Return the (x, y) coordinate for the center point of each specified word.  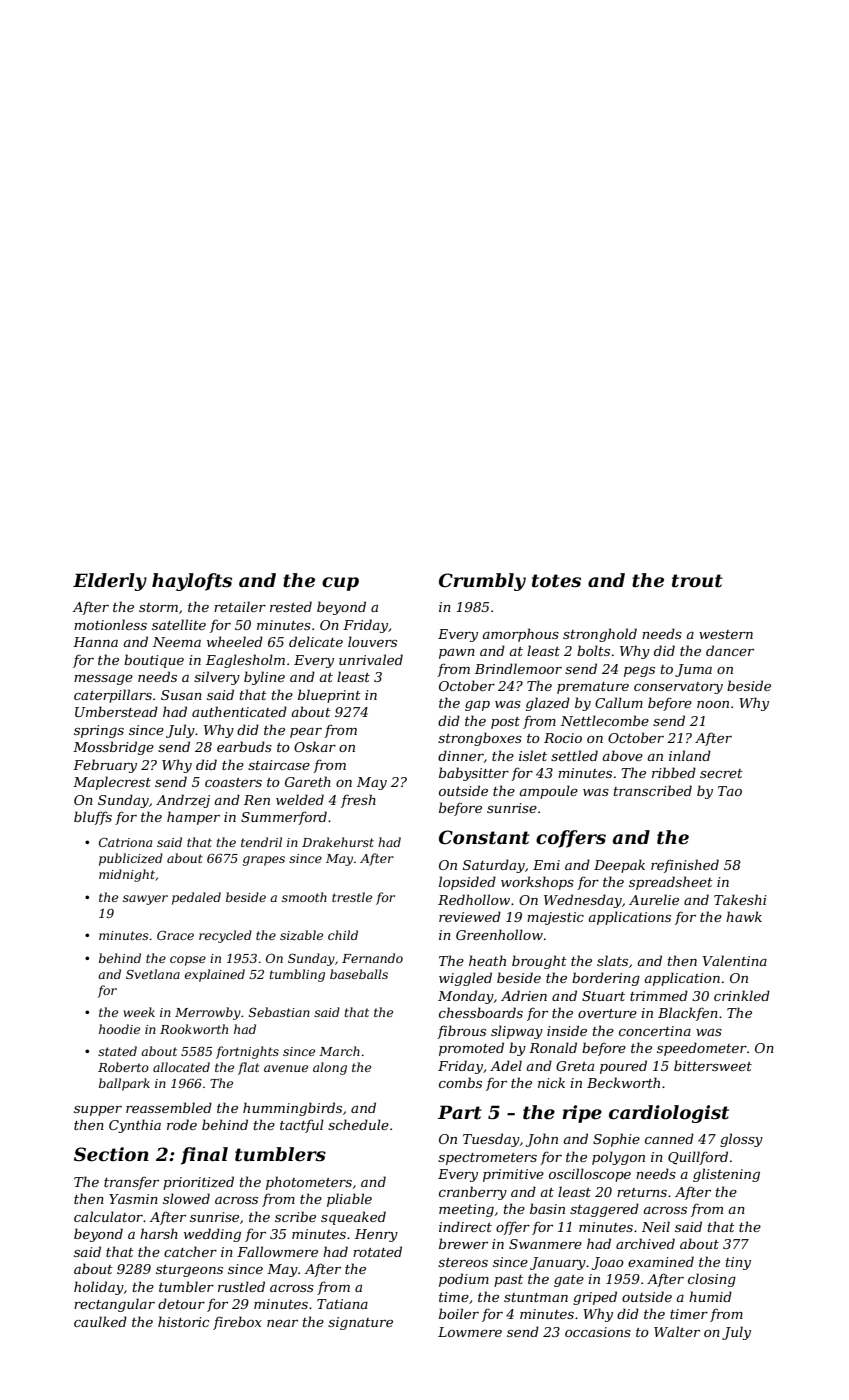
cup (340, 584)
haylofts (192, 582)
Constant (484, 837)
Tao (730, 791)
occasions (598, 1332)
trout (697, 581)
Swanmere (545, 1244)
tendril (261, 842)
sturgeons (189, 1271)
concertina (655, 1031)
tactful (302, 1126)
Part (460, 1112)
